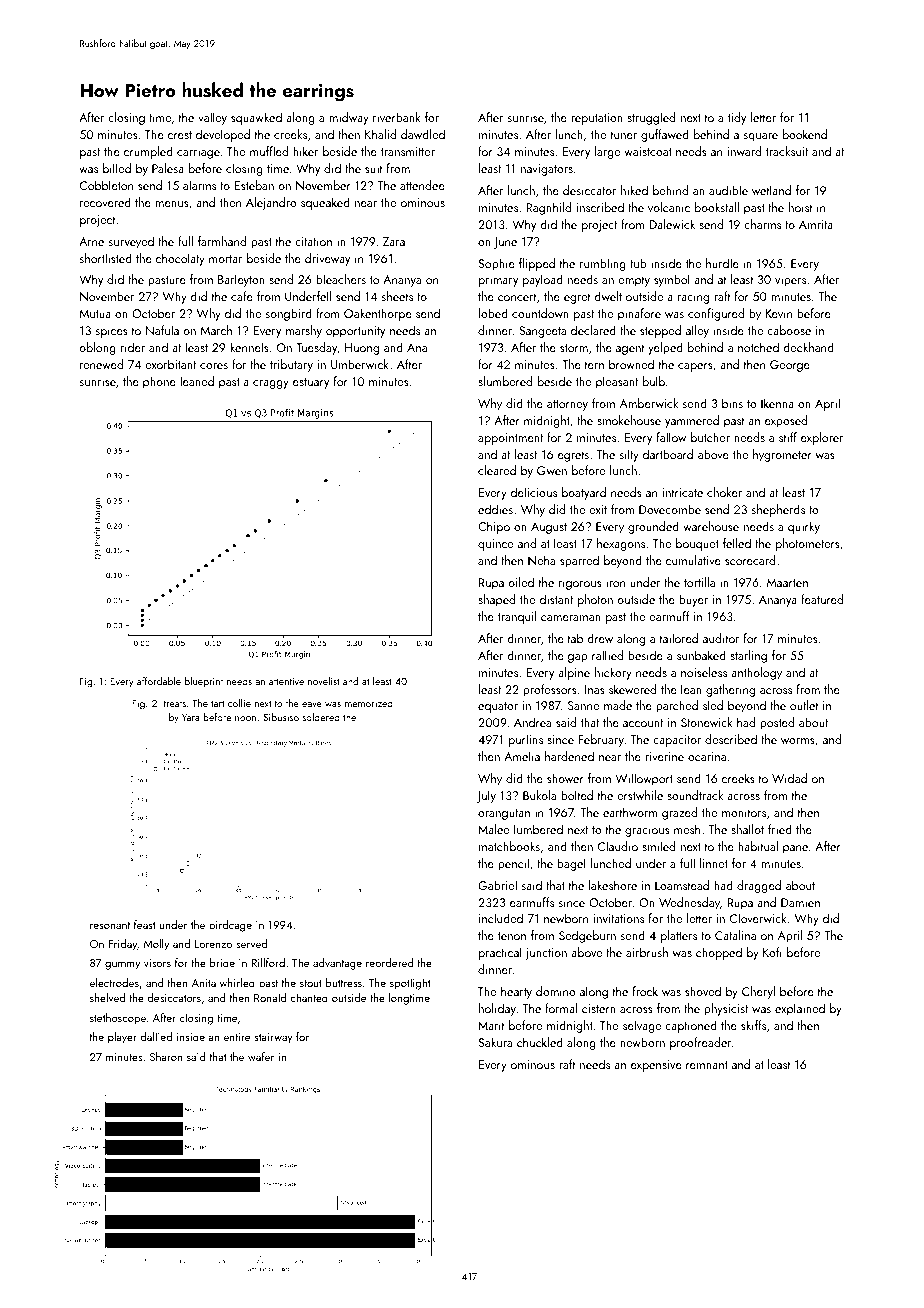  What do you see at coordinates (805, 134) in the image?
I see `bookend` at bounding box center [805, 134].
